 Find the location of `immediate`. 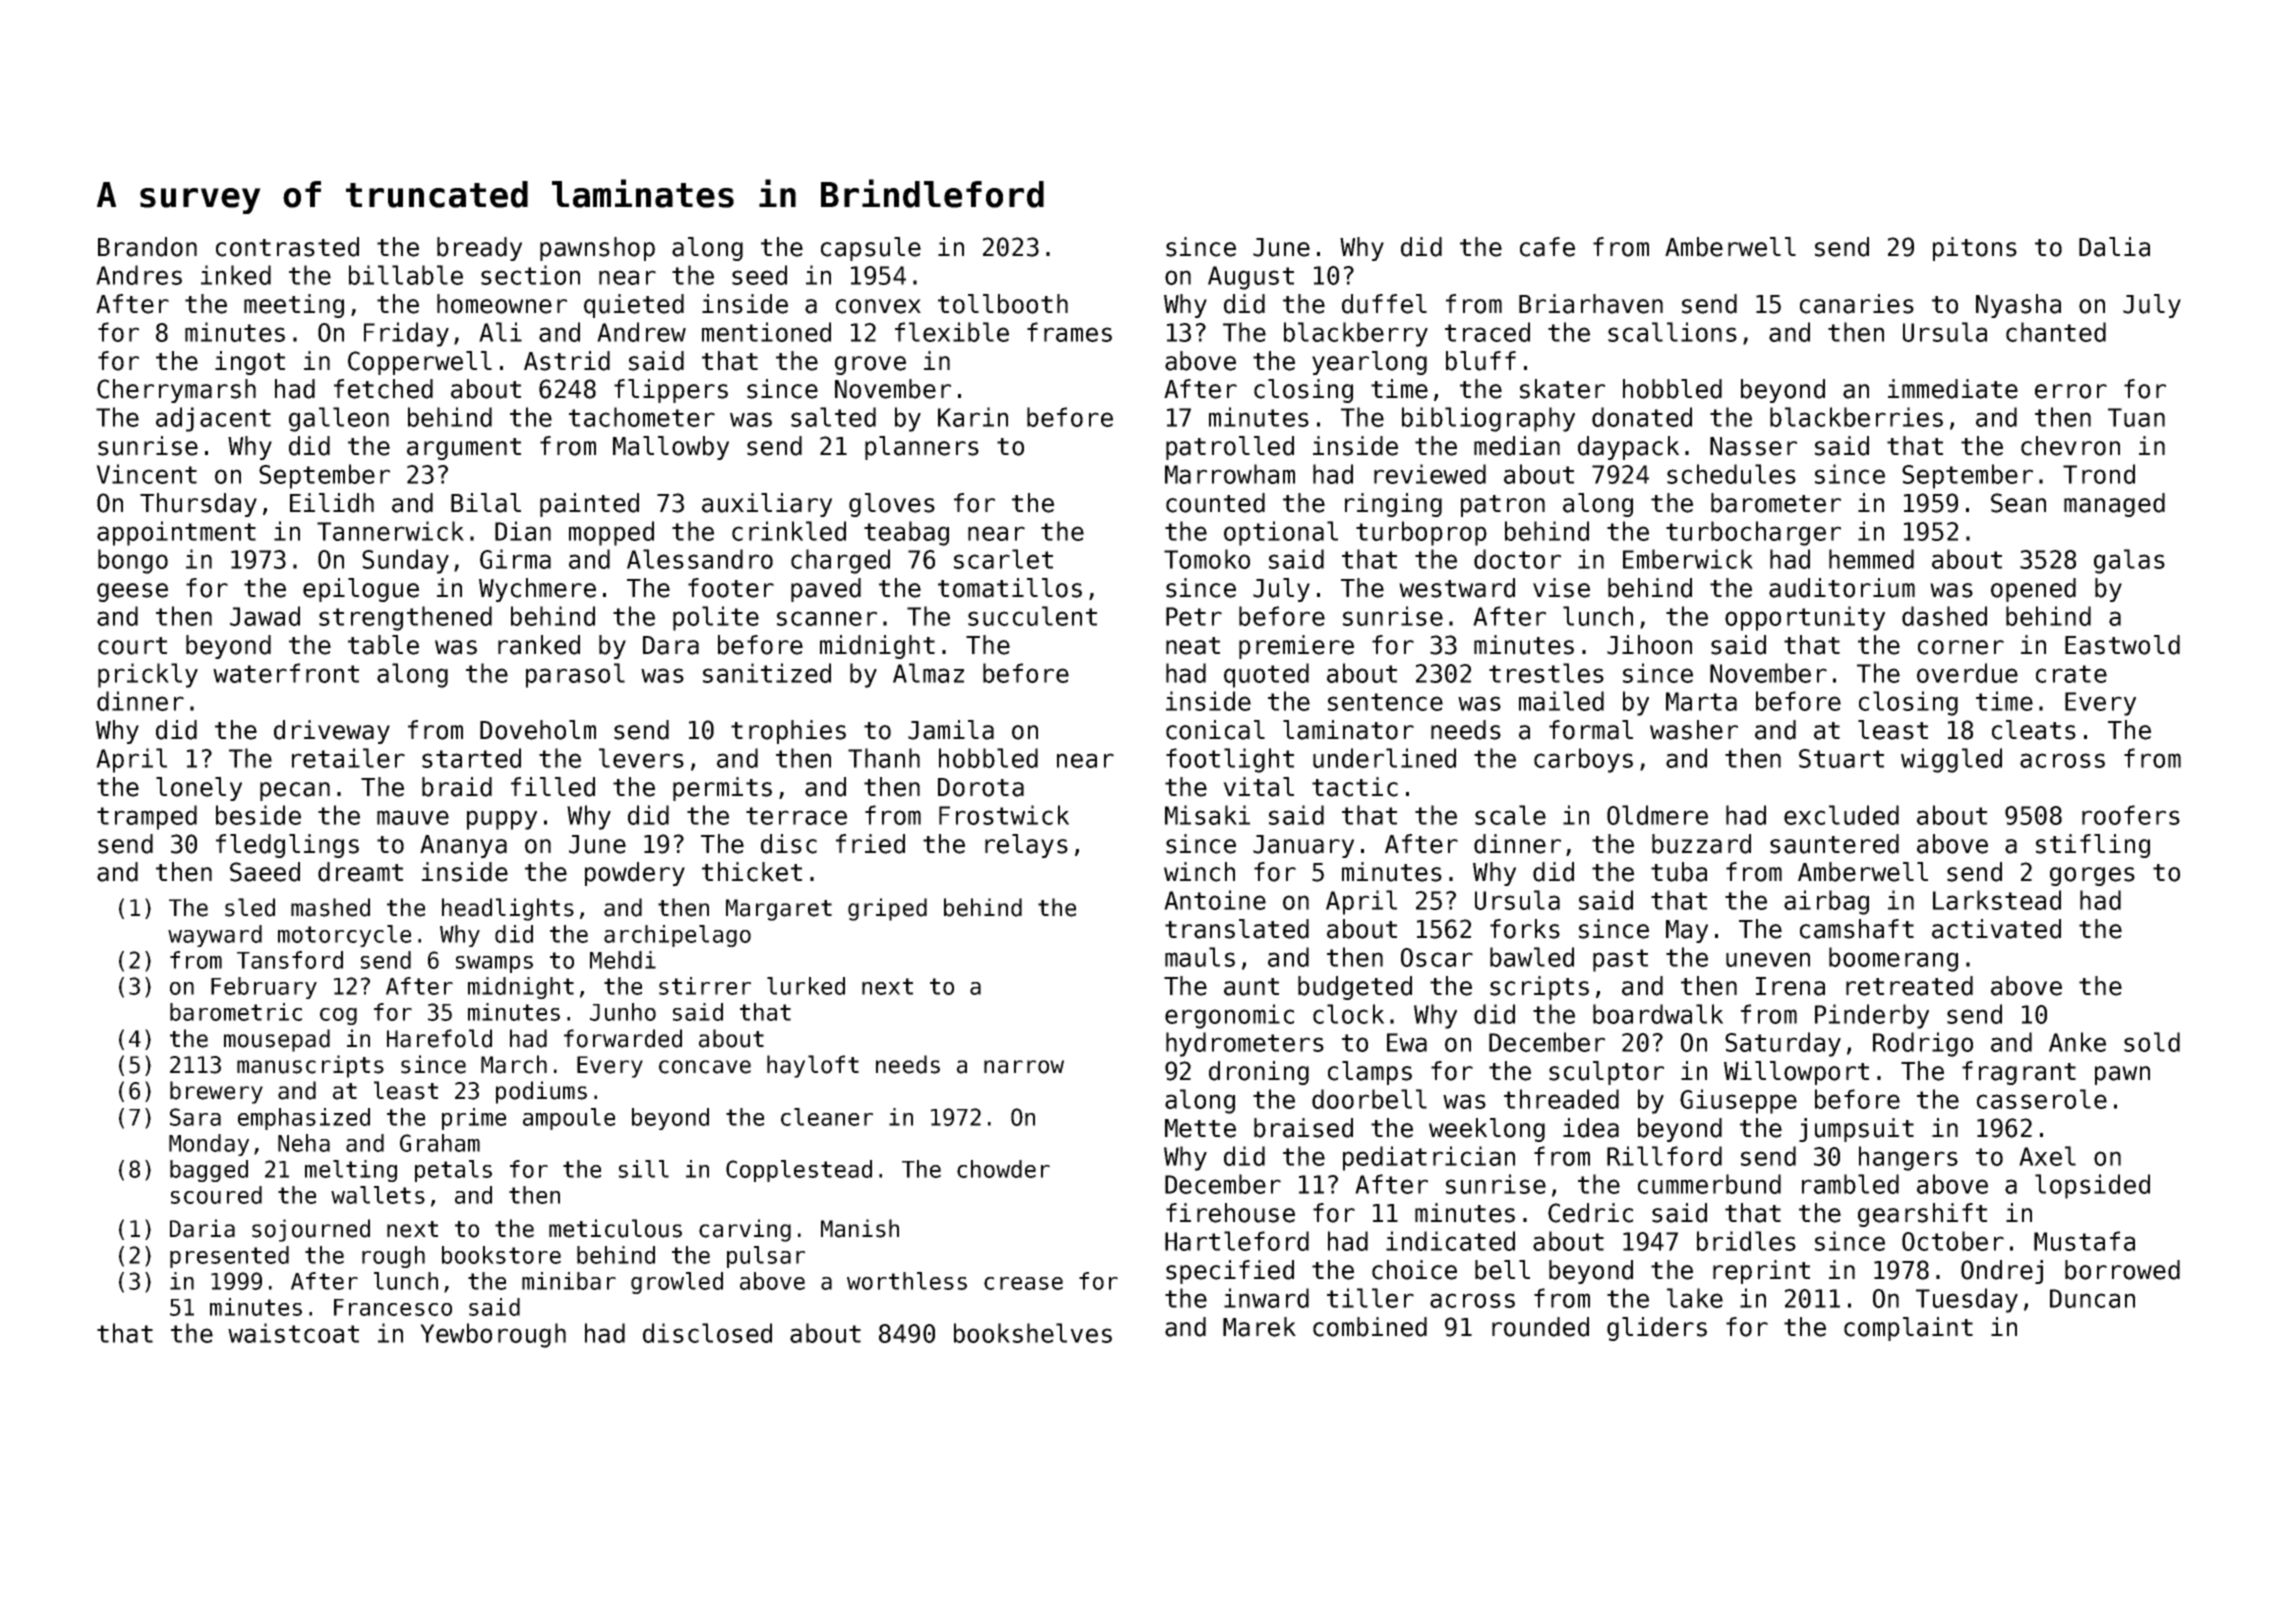

immediate is located at coordinates (1953, 389).
